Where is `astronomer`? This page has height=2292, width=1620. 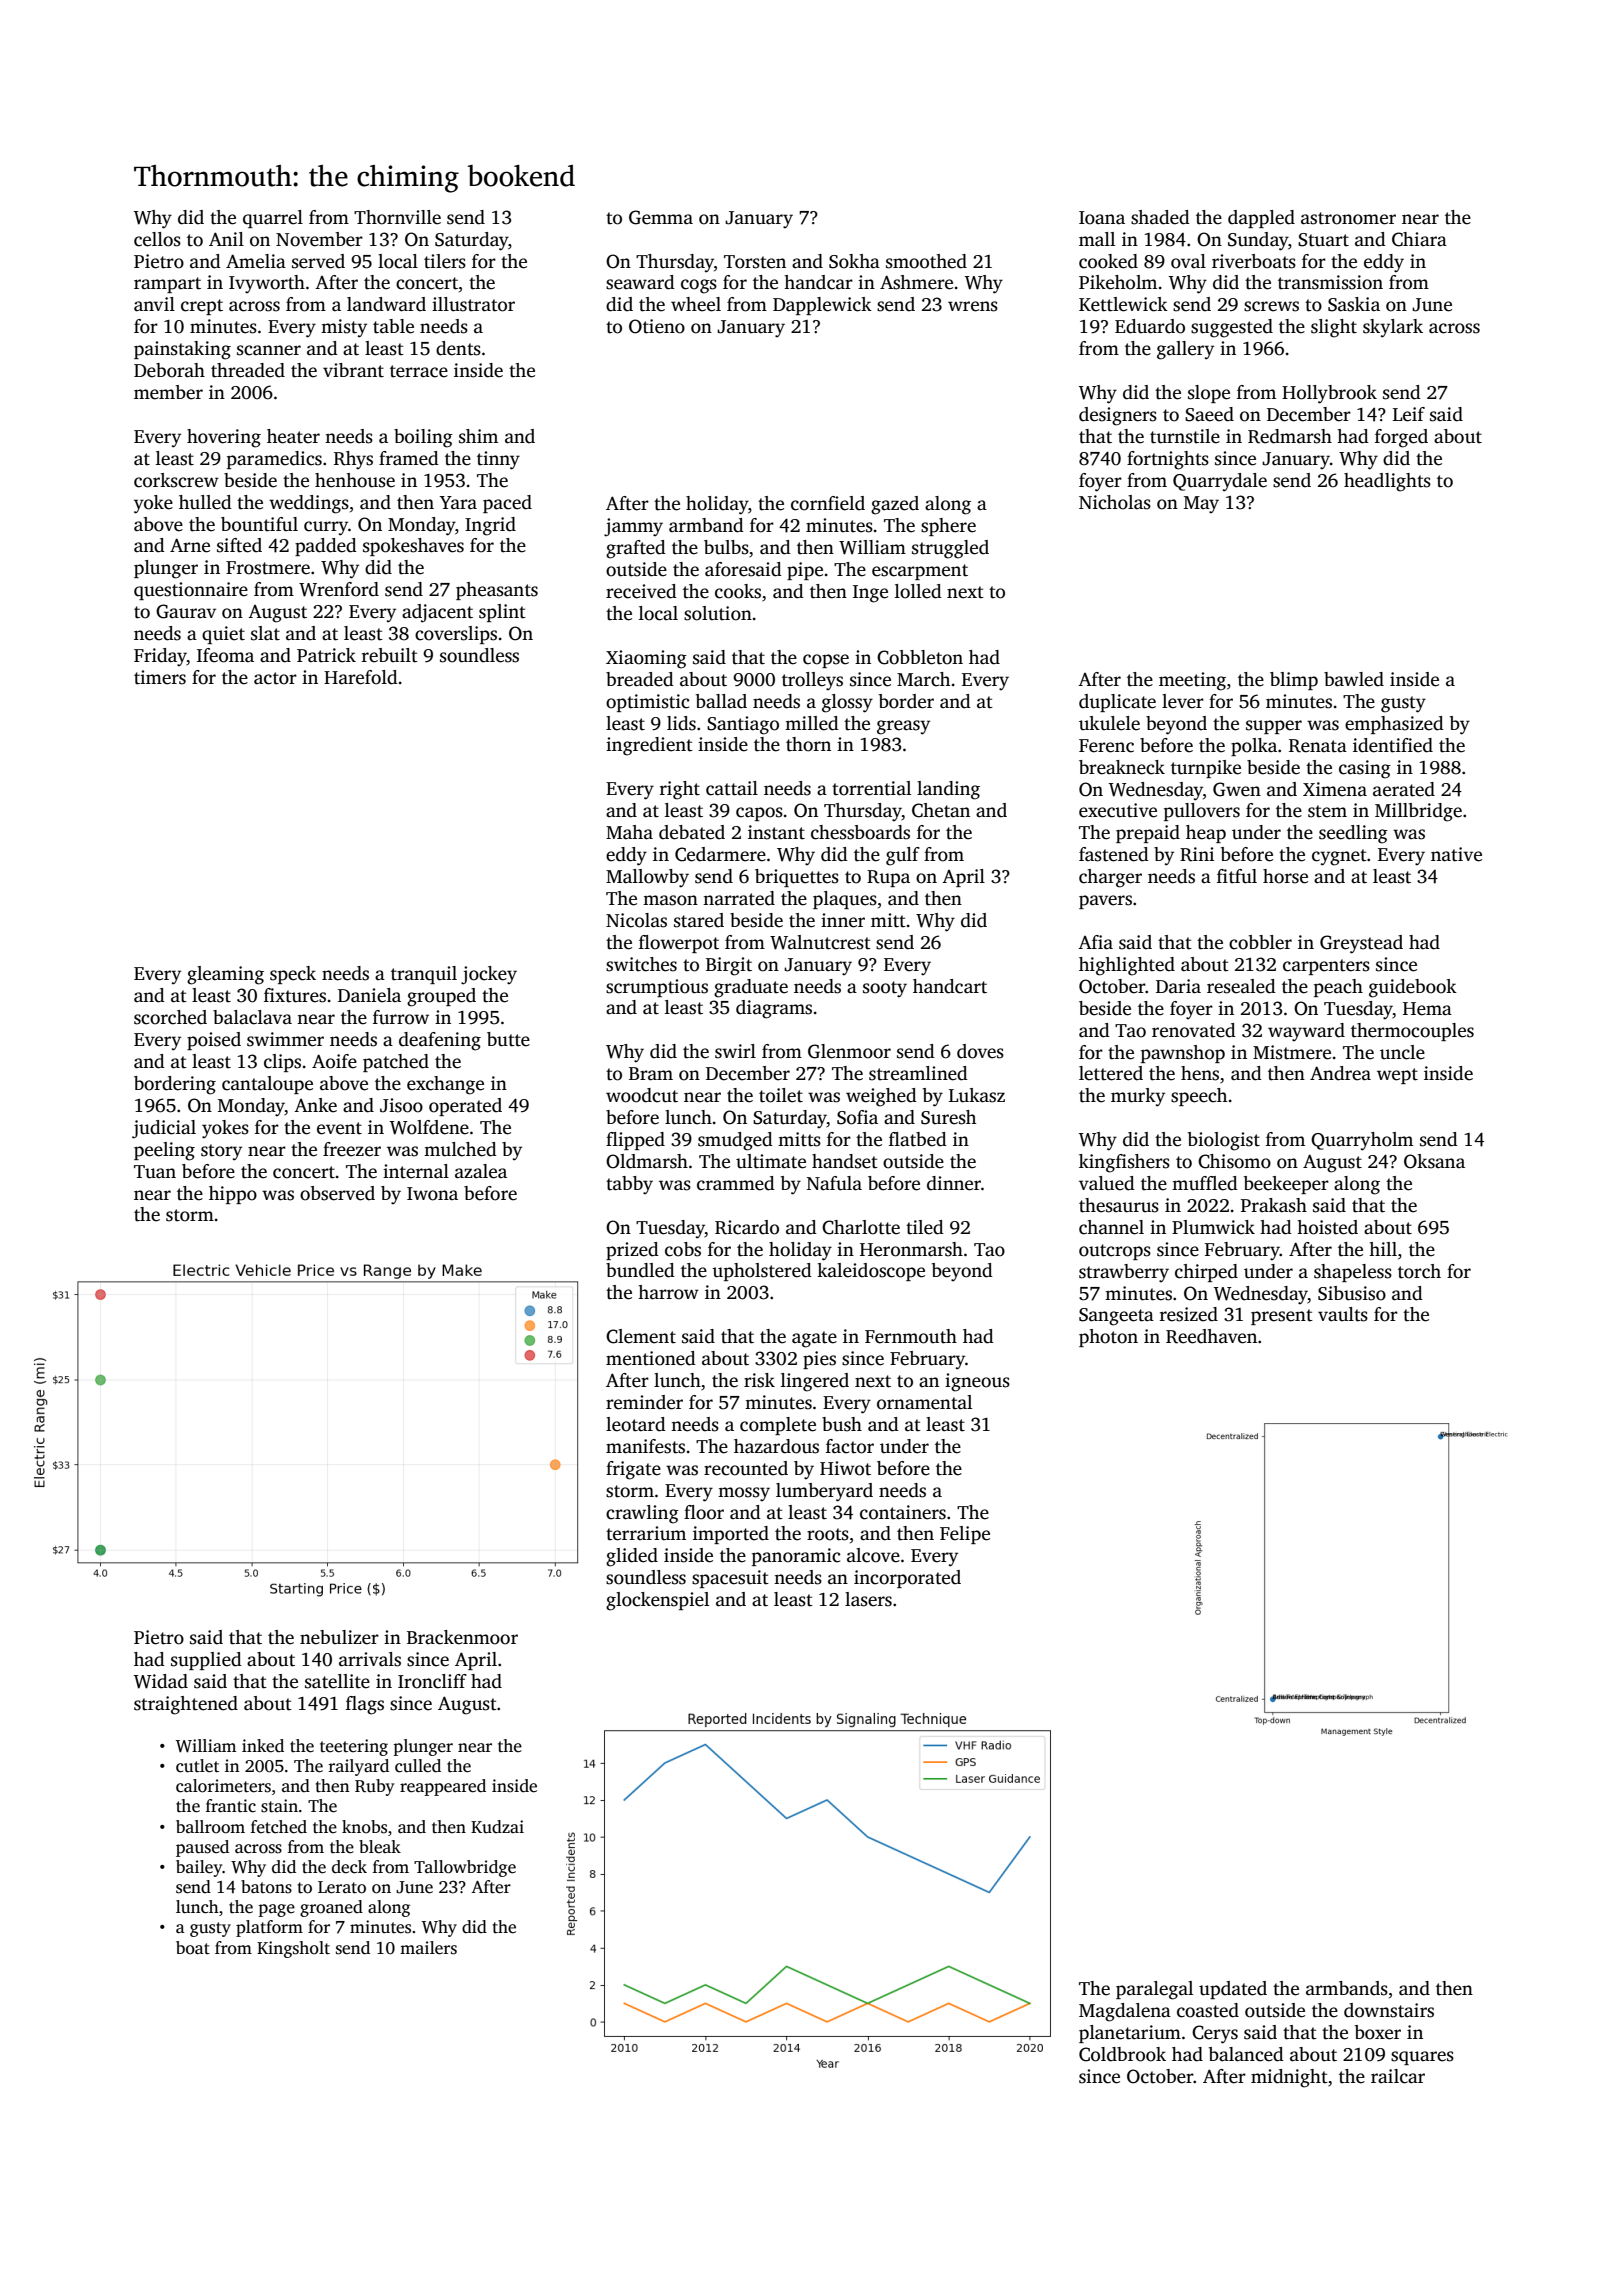
astronomer is located at coordinates (1348, 218).
